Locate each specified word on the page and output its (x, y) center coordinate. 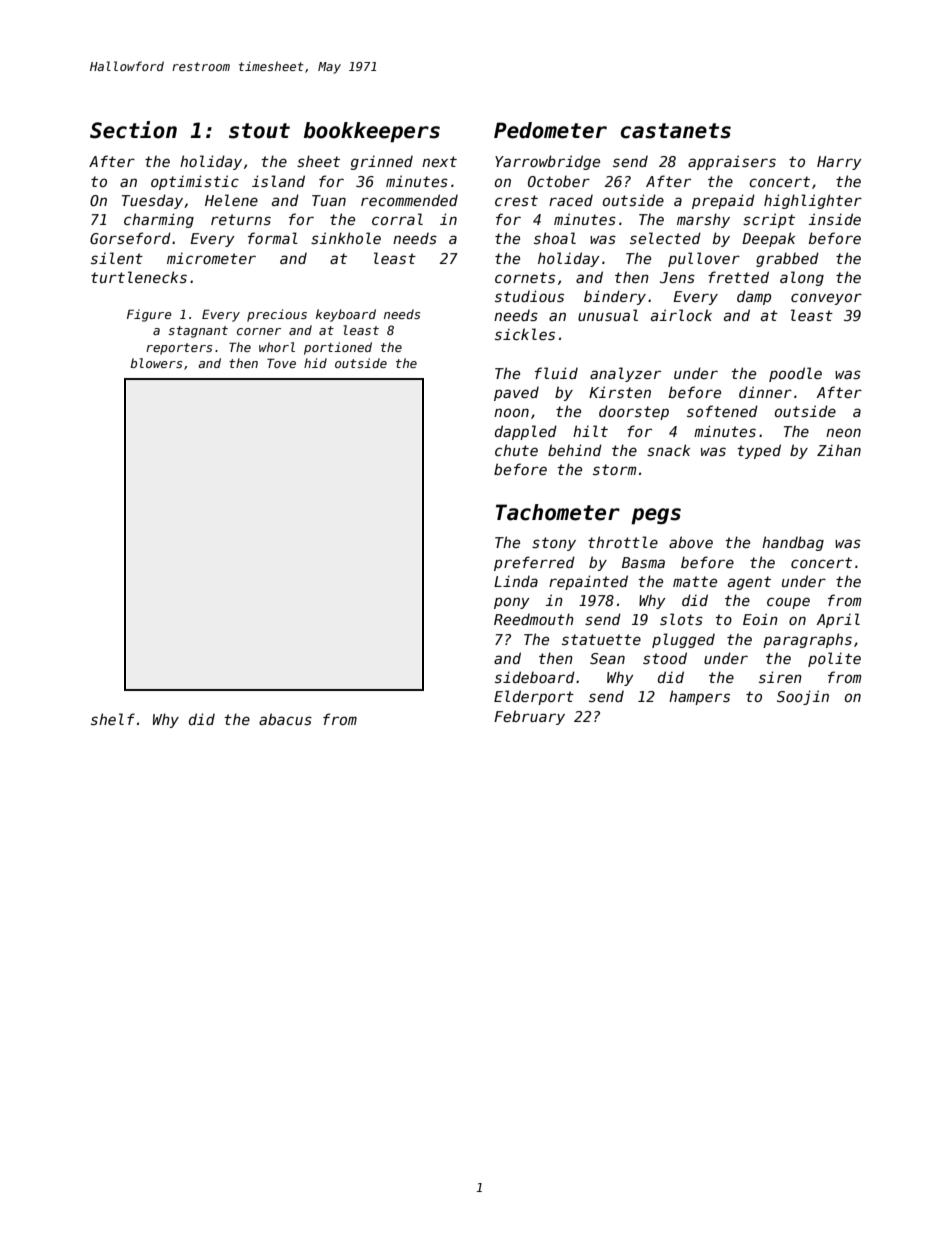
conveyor (826, 299)
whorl (277, 347)
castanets (676, 131)
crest (516, 200)
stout (259, 131)
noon (511, 412)
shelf (113, 719)
